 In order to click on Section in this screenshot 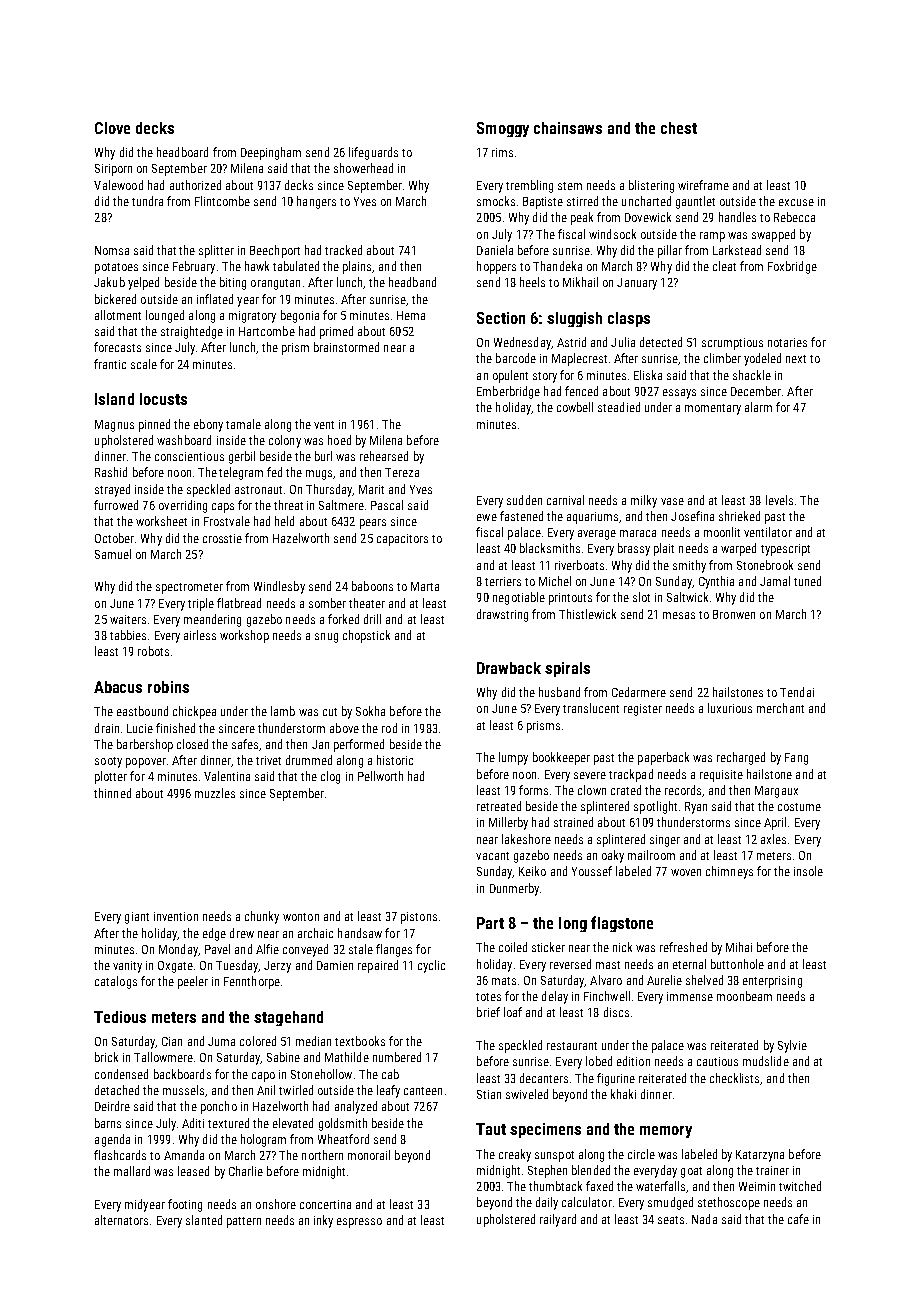, I will do `click(501, 318)`.
